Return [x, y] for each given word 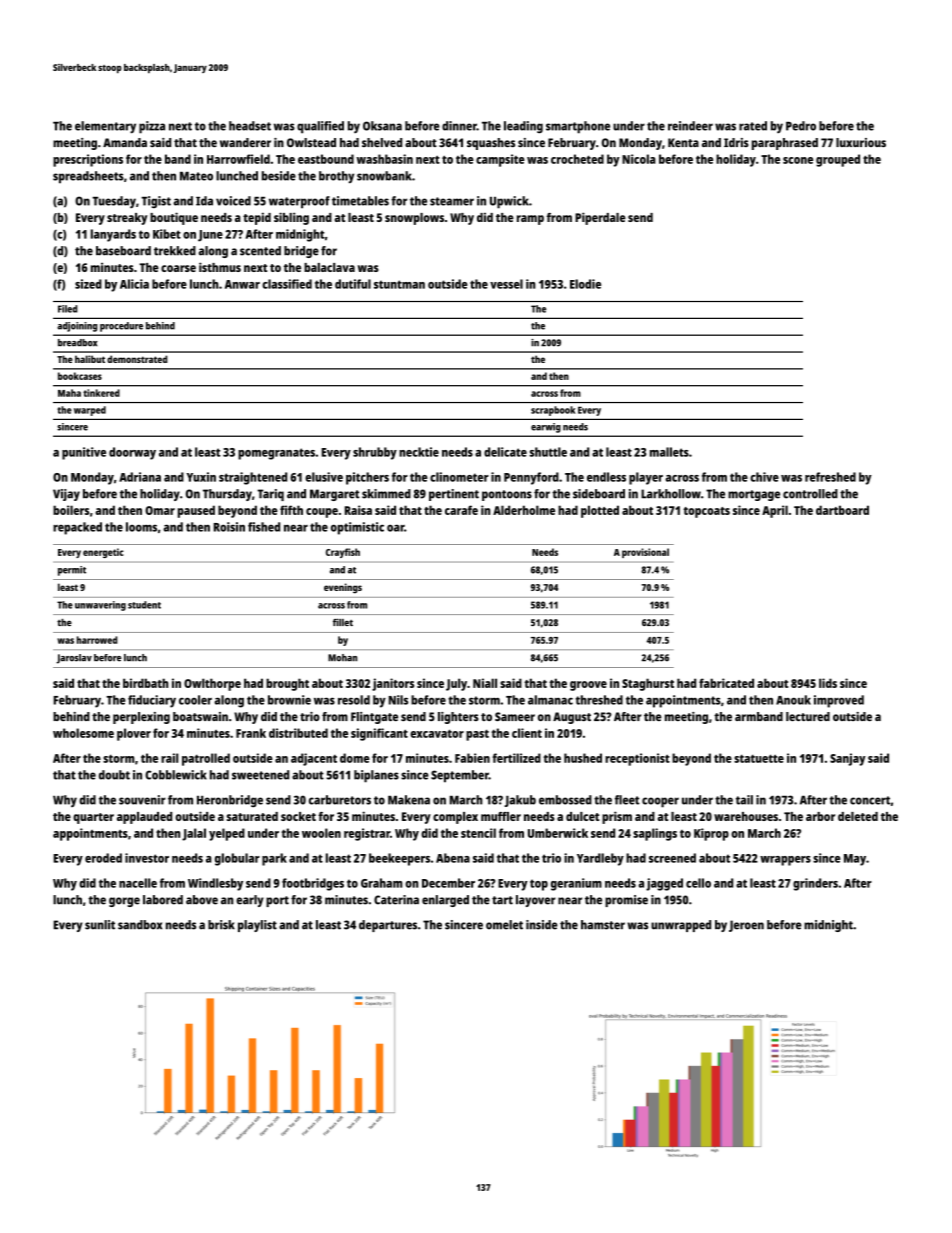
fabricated [726, 683]
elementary [105, 127]
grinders [815, 884]
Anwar [242, 284]
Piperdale [600, 218]
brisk [221, 925]
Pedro [801, 126]
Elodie [585, 284]
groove [588, 686]
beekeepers [399, 859]
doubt [114, 775]
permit [72, 571]
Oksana [382, 126]
